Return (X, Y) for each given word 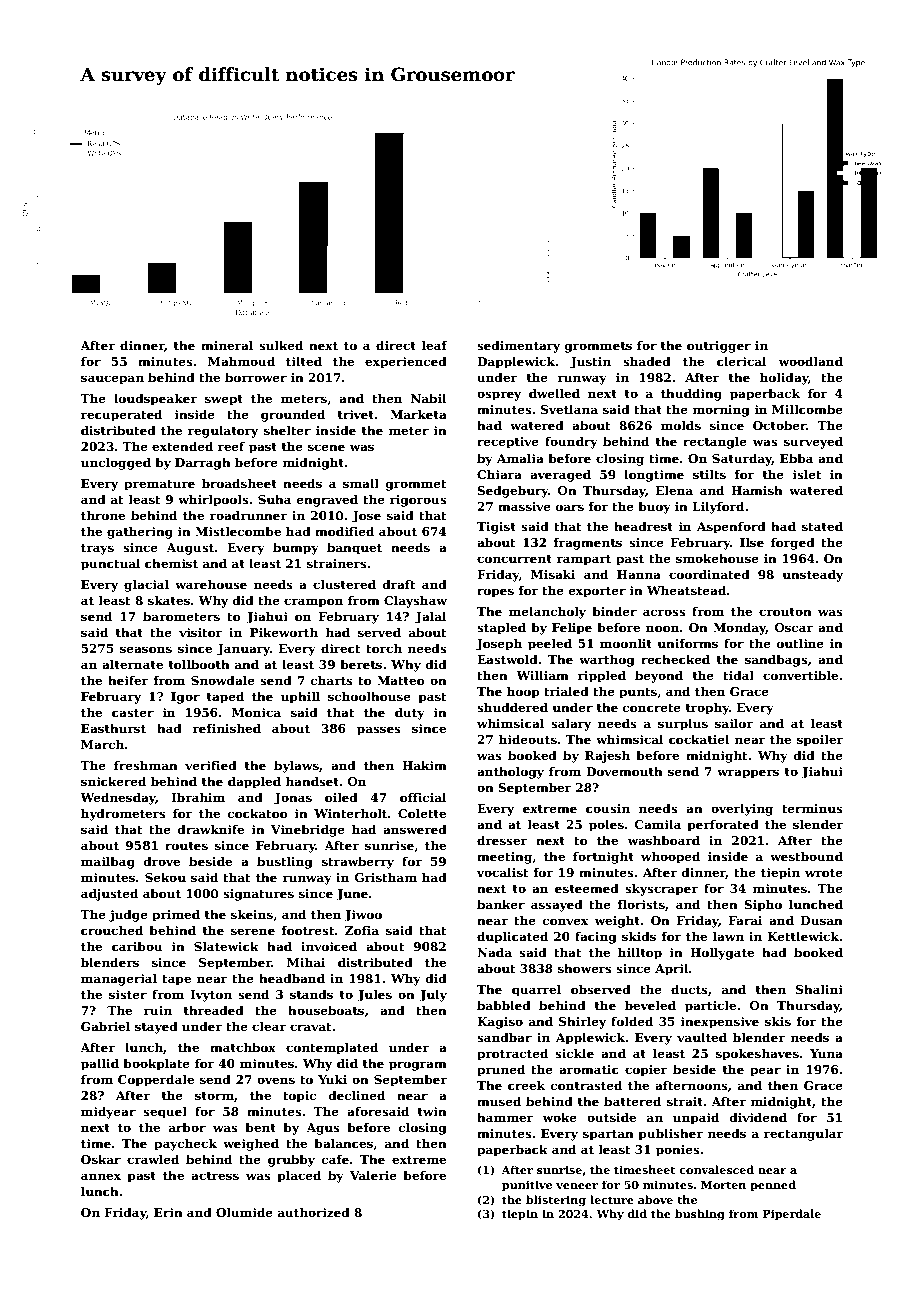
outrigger (719, 347)
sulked (281, 345)
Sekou (165, 877)
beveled (650, 1005)
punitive (527, 1186)
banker (501, 904)
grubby (291, 1160)
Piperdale (792, 1215)
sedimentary (518, 347)
